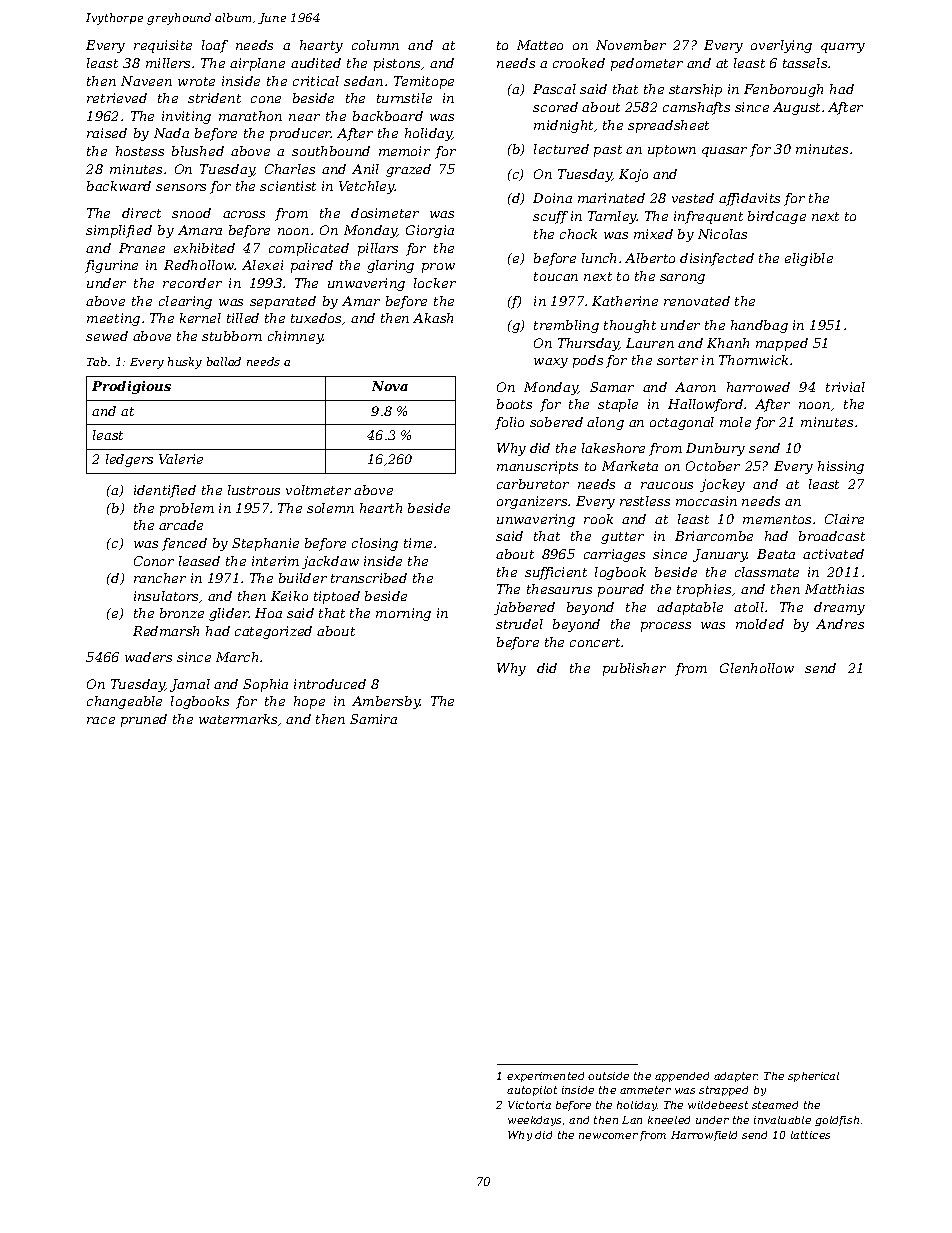 The image size is (952, 1233). I want to click on Jamal, so click(190, 685).
